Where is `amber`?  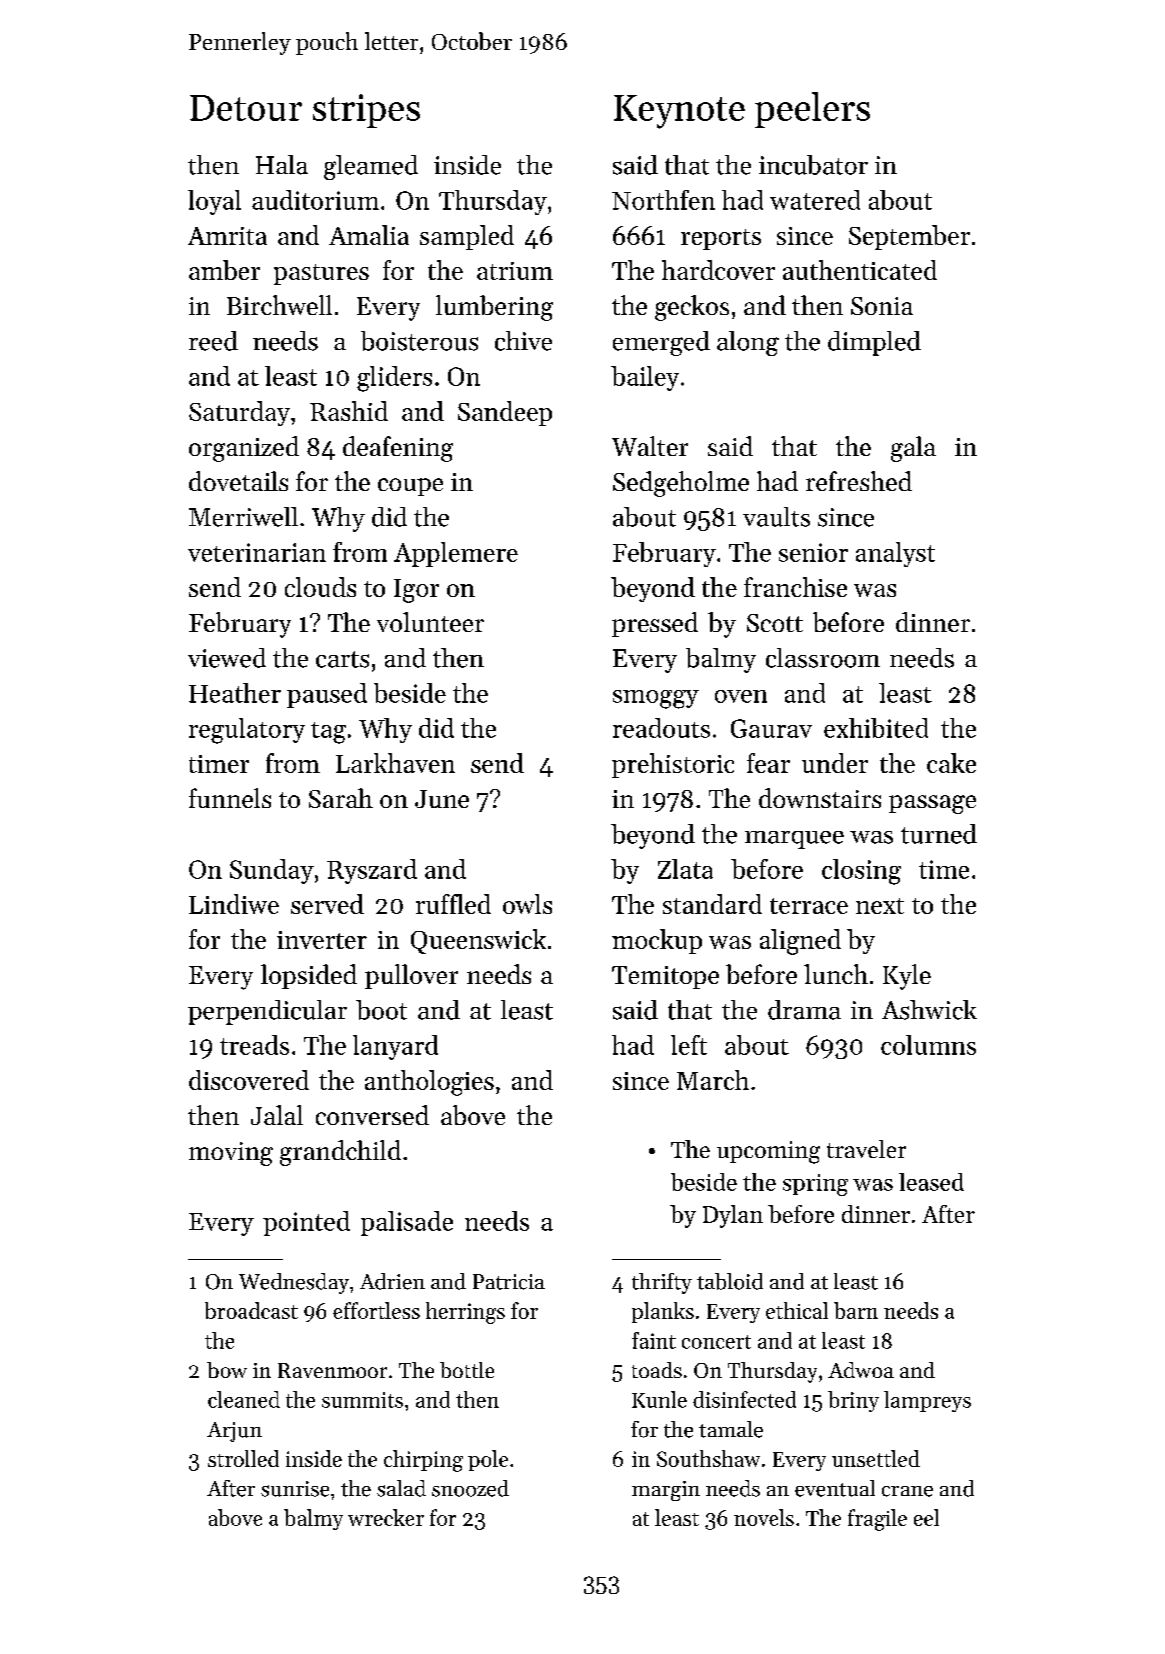 amber is located at coordinates (224, 270).
